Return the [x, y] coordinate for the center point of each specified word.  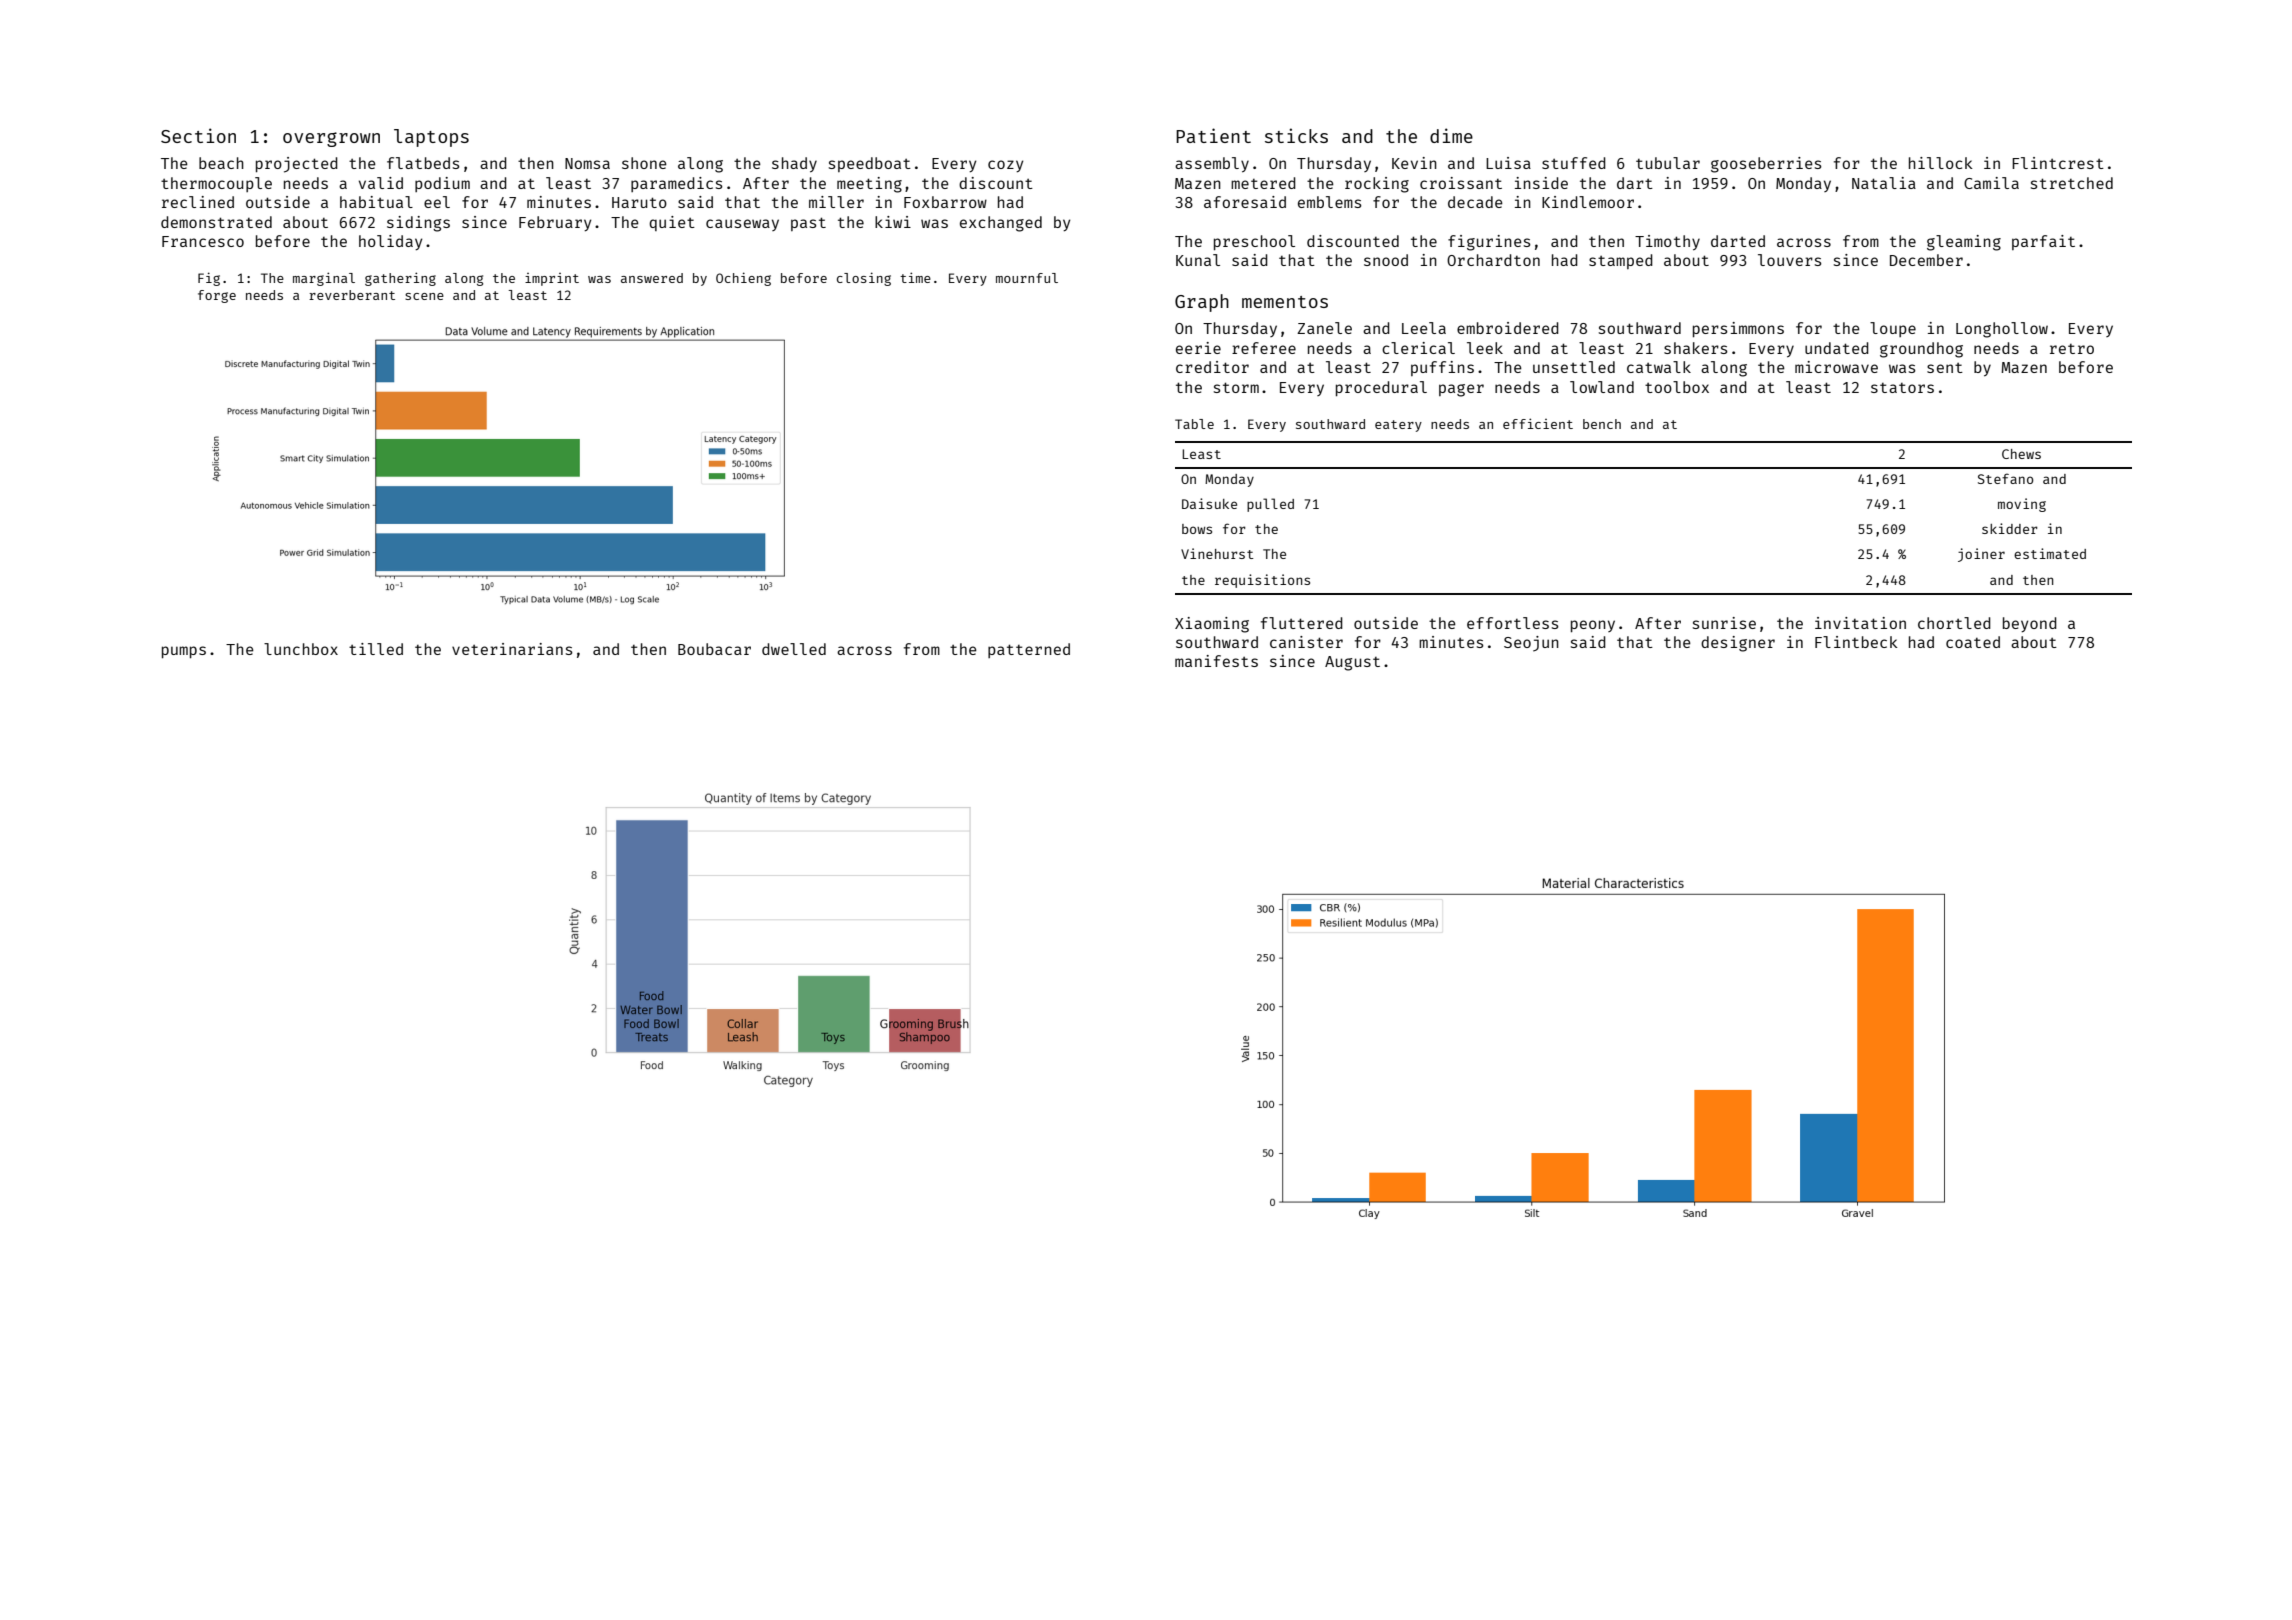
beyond [2030, 624]
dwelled [794, 649]
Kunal [1198, 260]
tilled [376, 649]
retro [2072, 349]
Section [198, 135]
